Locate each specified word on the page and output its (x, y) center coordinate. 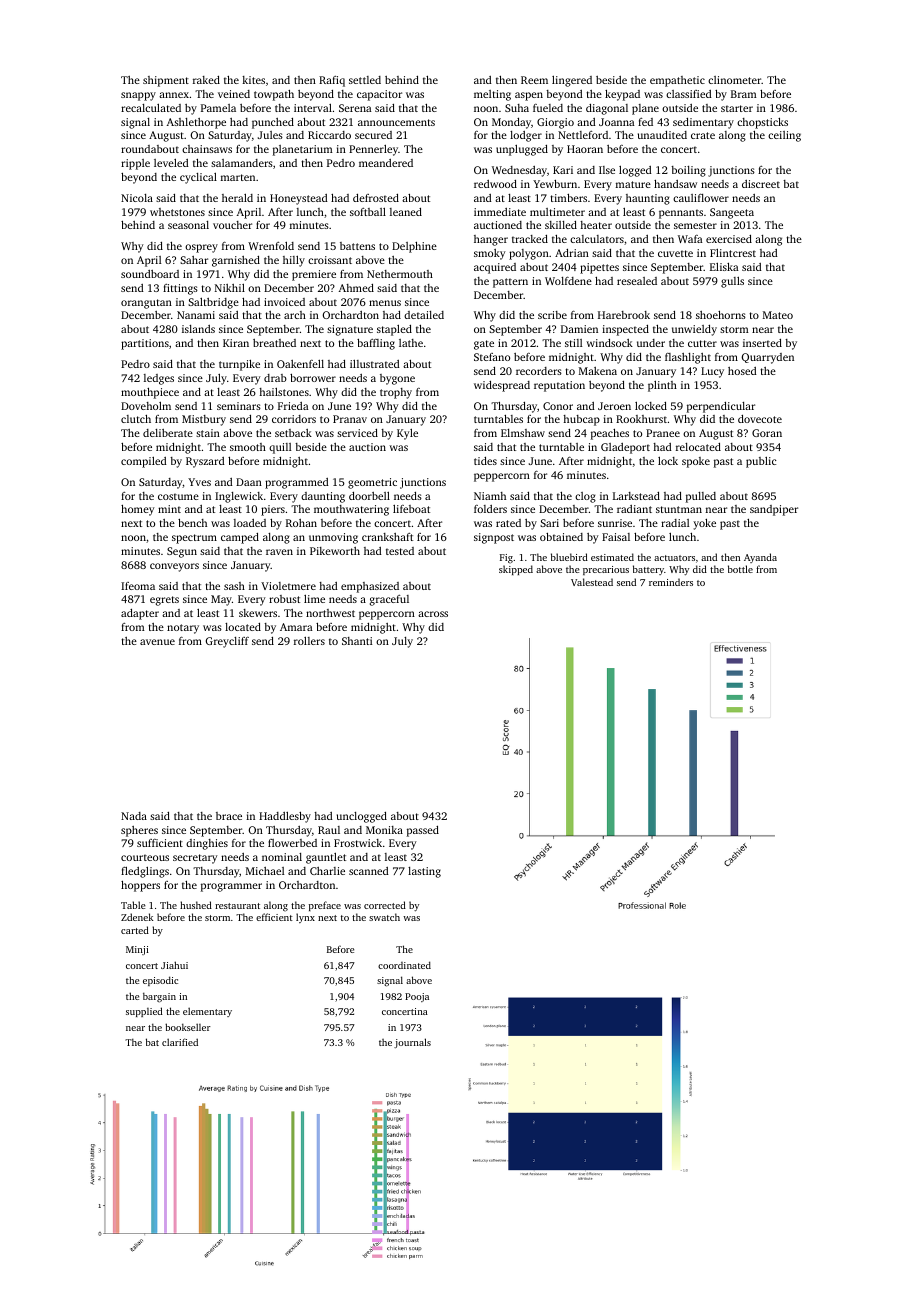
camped (240, 538)
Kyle (407, 434)
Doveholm (146, 406)
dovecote (760, 419)
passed (423, 831)
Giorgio (555, 123)
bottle (740, 569)
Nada (134, 816)
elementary (207, 1012)
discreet (761, 184)
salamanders (242, 163)
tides (485, 461)
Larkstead (636, 496)
